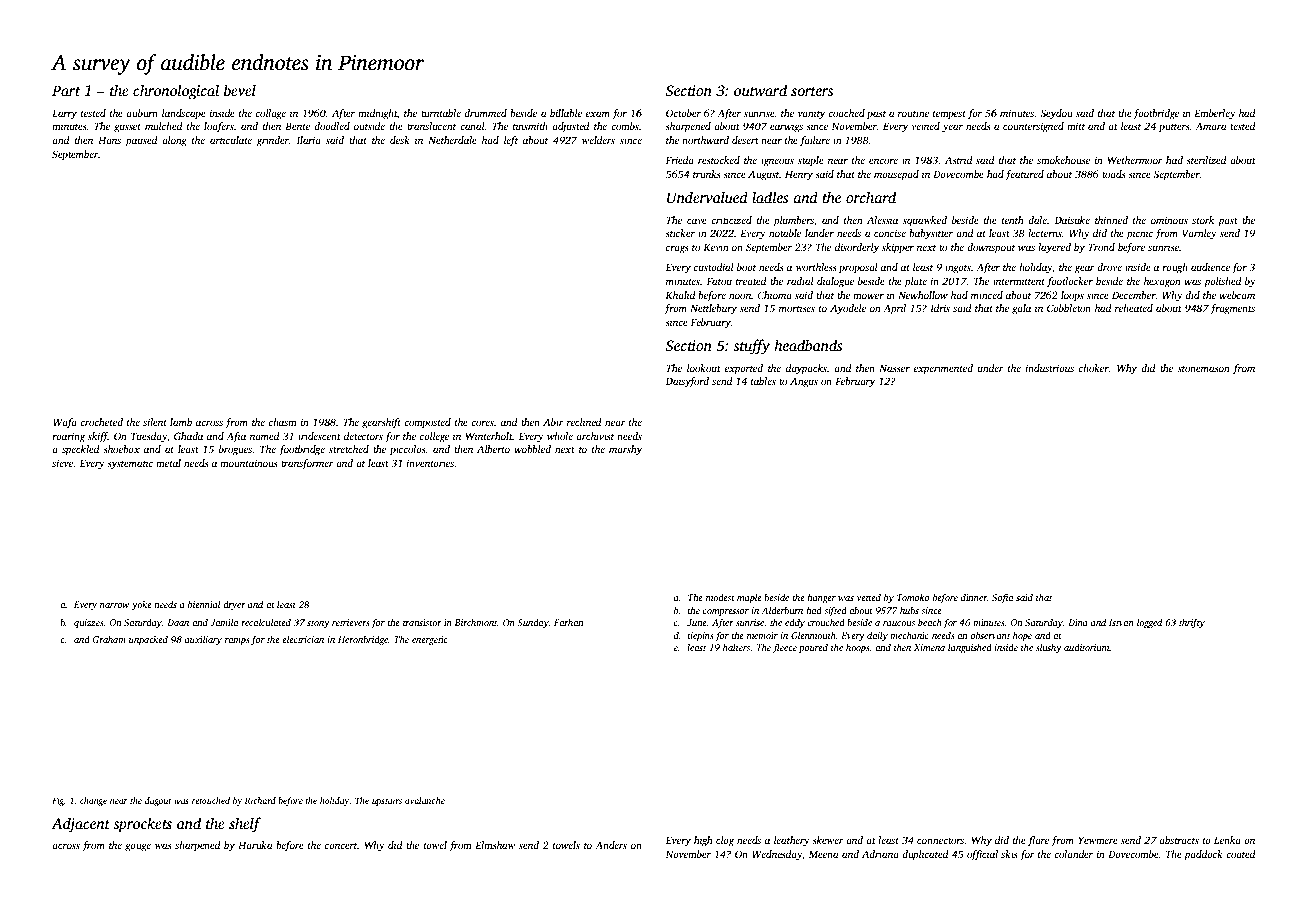 The image size is (1308, 924). Describe the element at coordinates (1204, 369) in the screenshot. I see `stonemason` at that location.
